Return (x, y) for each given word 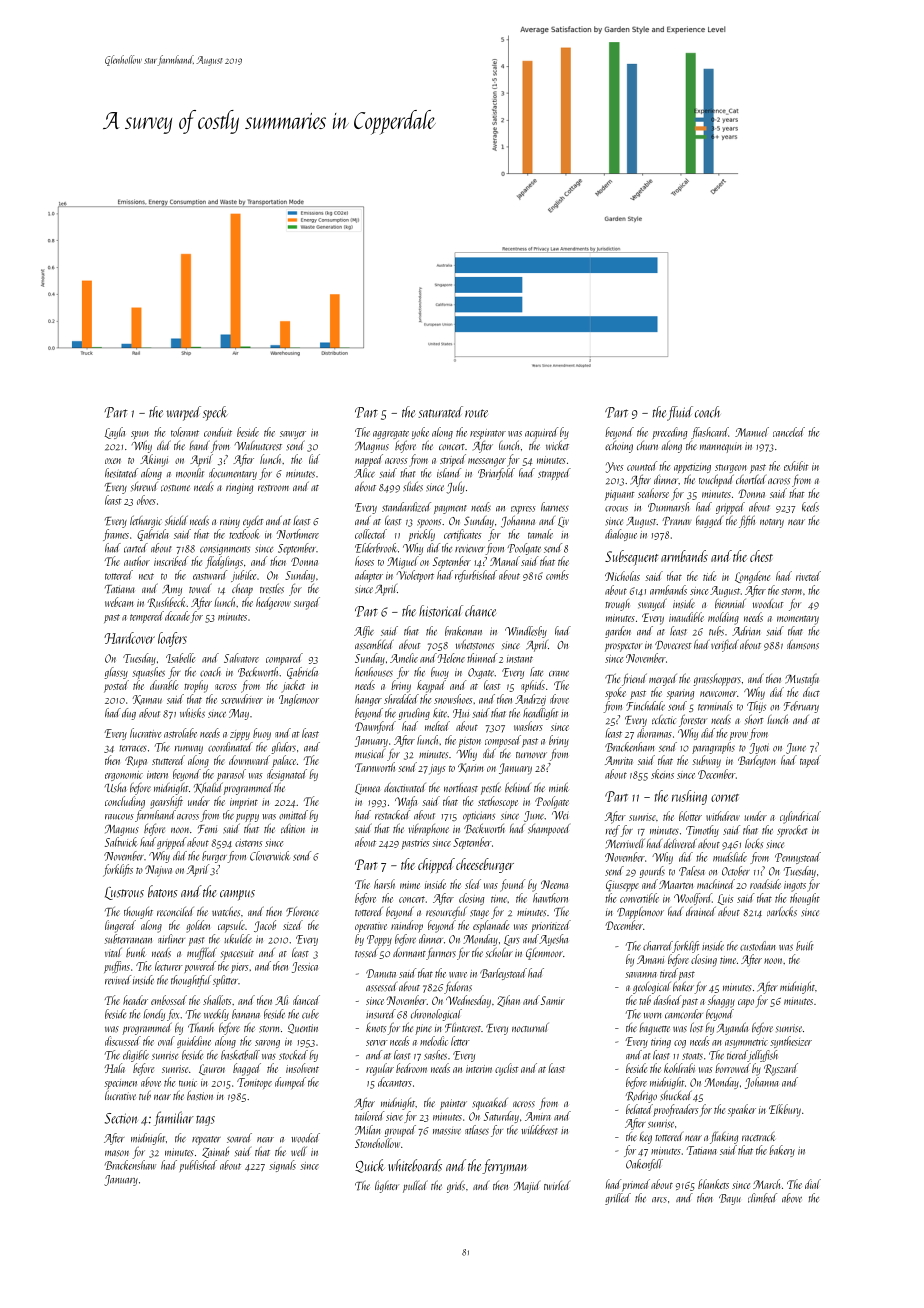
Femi (207, 829)
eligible (136, 1056)
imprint (244, 803)
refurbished (476, 576)
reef (613, 831)
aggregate (391, 434)
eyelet (253, 522)
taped (810, 761)
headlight (540, 714)
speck (215, 413)
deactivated (405, 787)
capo (746, 1003)
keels (810, 507)
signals (282, 1166)
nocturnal (530, 1027)
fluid (680, 413)
